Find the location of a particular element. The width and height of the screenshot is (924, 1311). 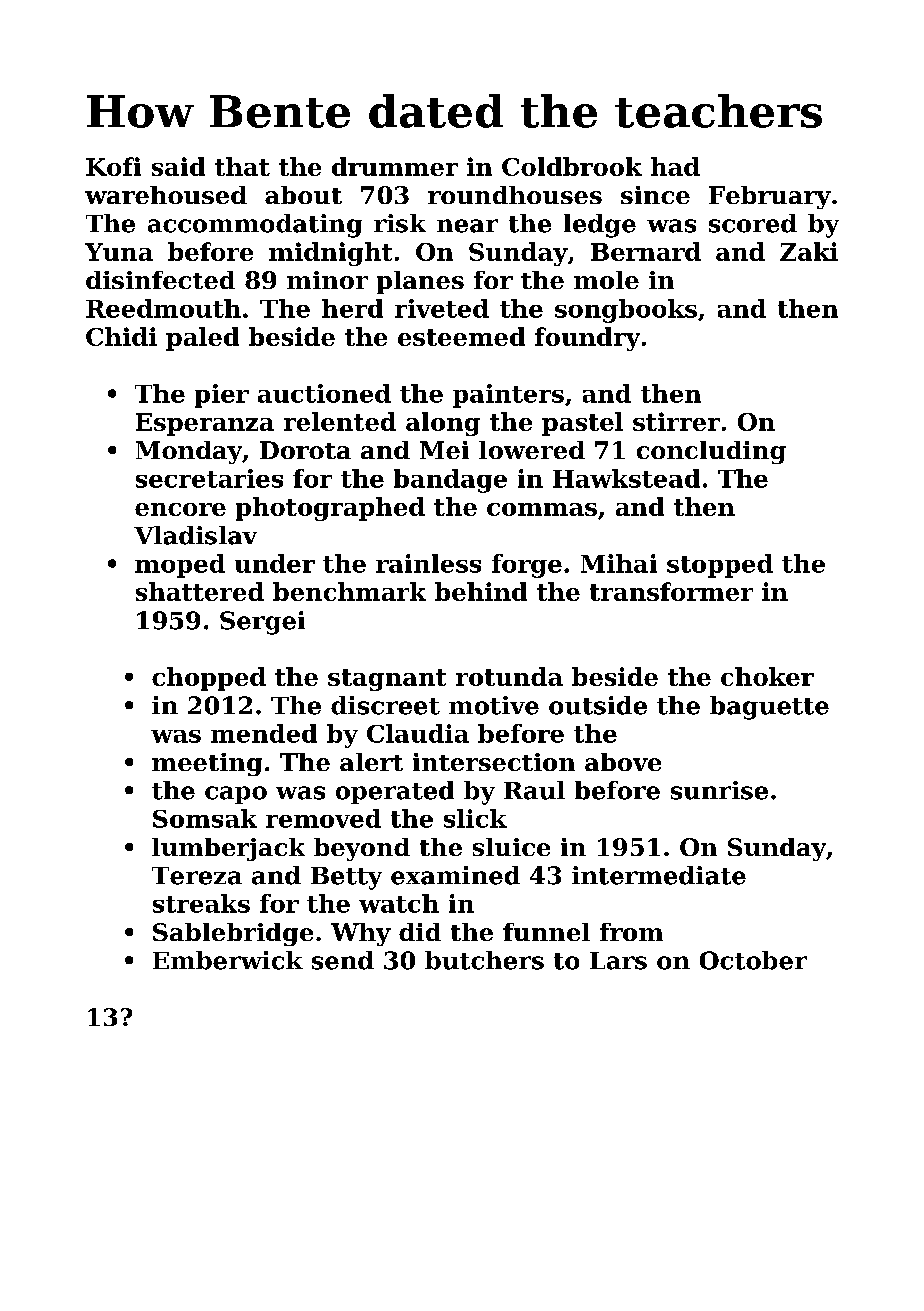

moped is located at coordinates (180, 566).
